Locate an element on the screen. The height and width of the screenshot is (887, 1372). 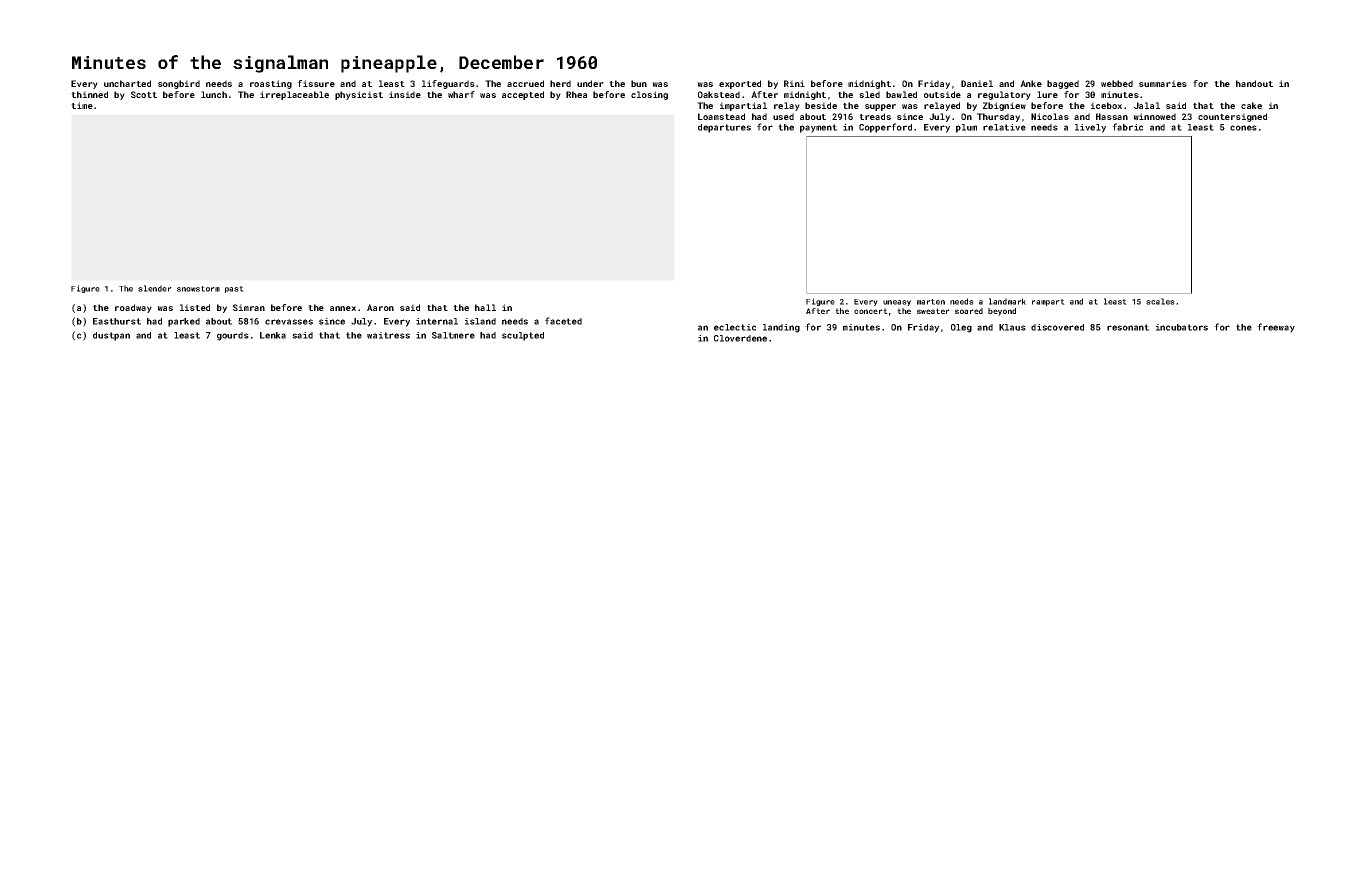
dustpan is located at coordinates (111, 336).
